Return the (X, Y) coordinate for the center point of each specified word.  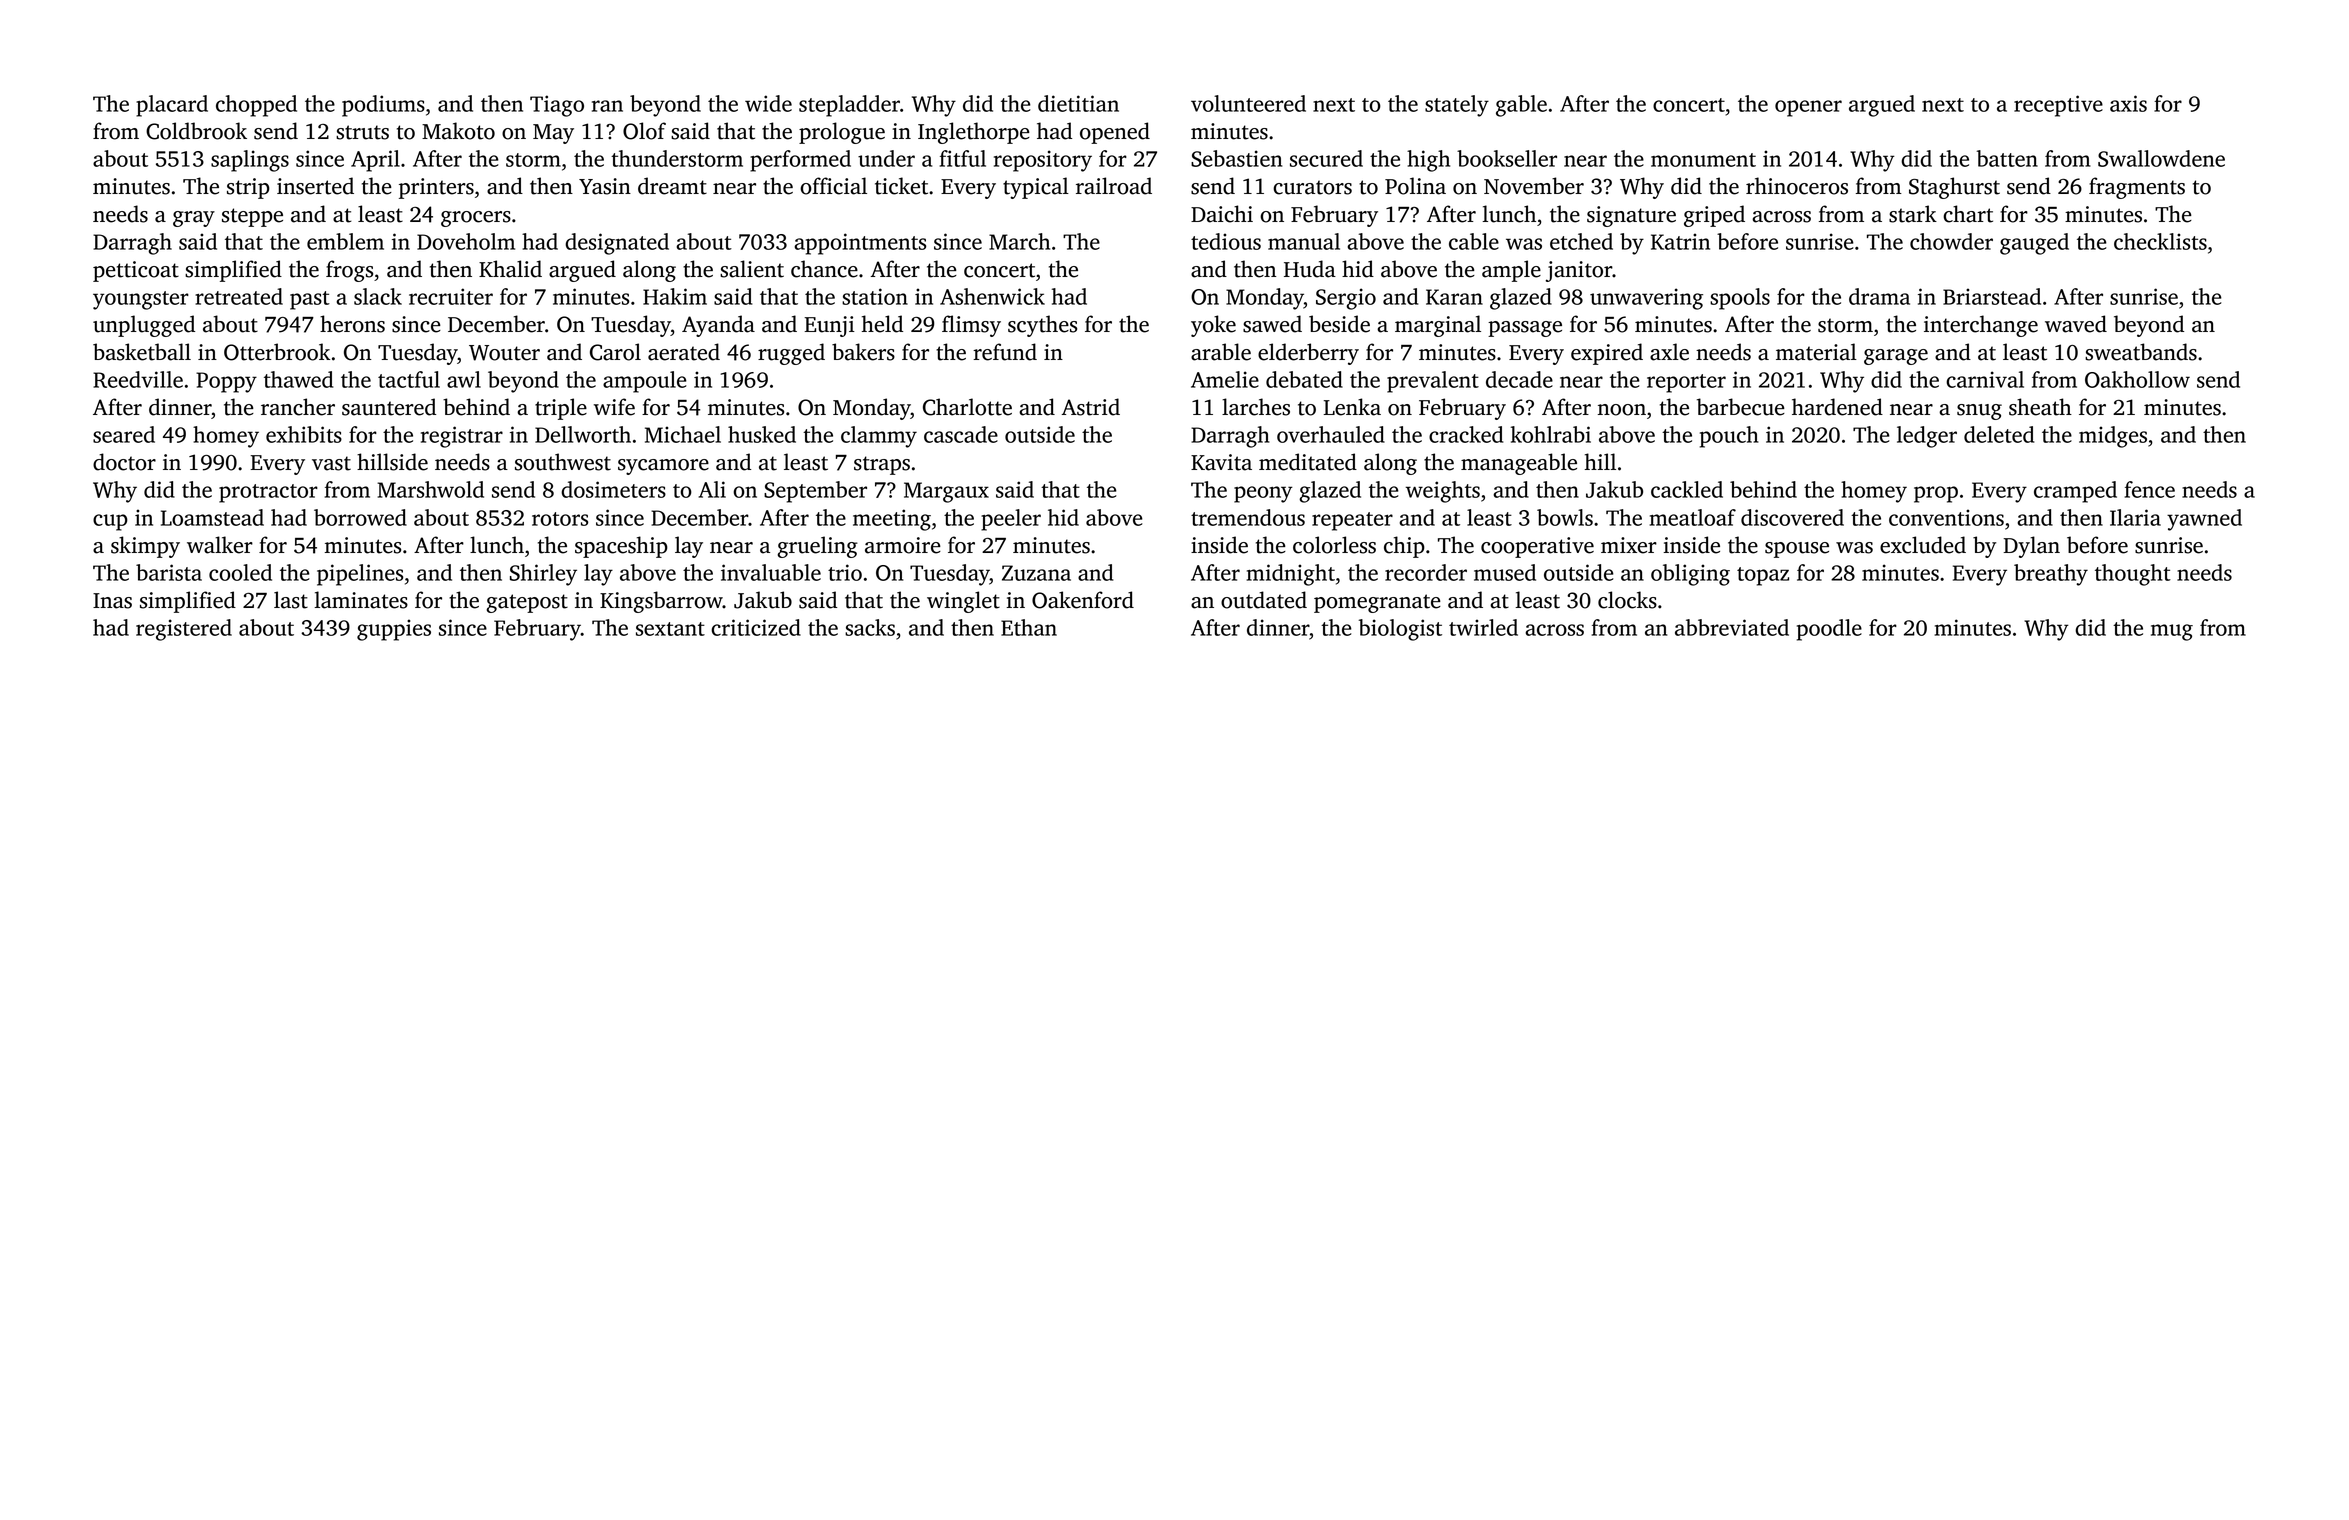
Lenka (1352, 407)
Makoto (458, 131)
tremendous (1248, 517)
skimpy (145, 547)
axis (2128, 103)
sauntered (389, 407)
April (375, 161)
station (875, 296)
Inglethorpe (974, 133)
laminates (361, 600)
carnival (1985, 379)
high (1428, 161)
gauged (2034, 244)
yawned (2204, 520)
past (310, 300)
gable (1521, 106)
